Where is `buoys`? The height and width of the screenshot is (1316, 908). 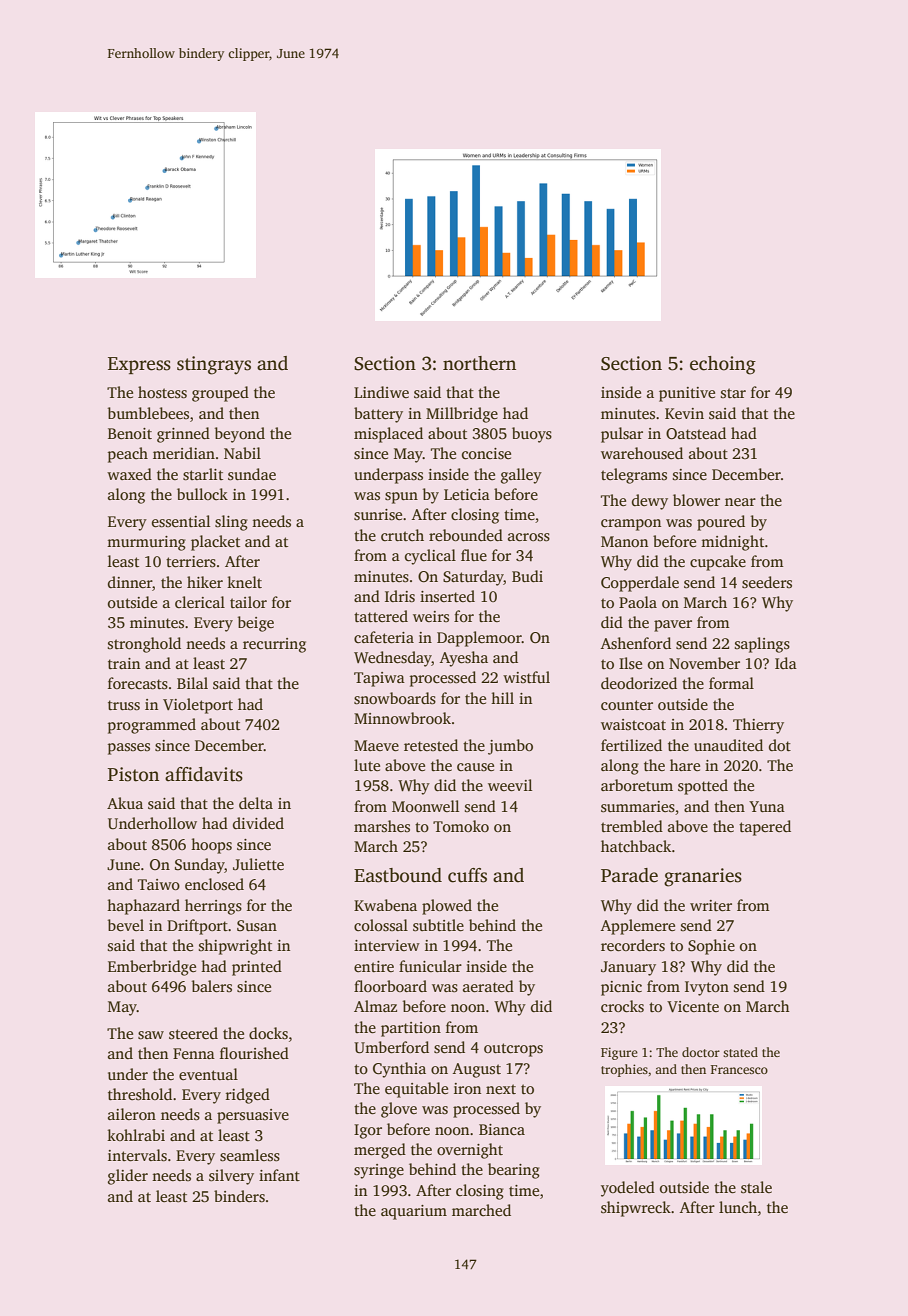
buoys is located at coordinates (532, 435).
